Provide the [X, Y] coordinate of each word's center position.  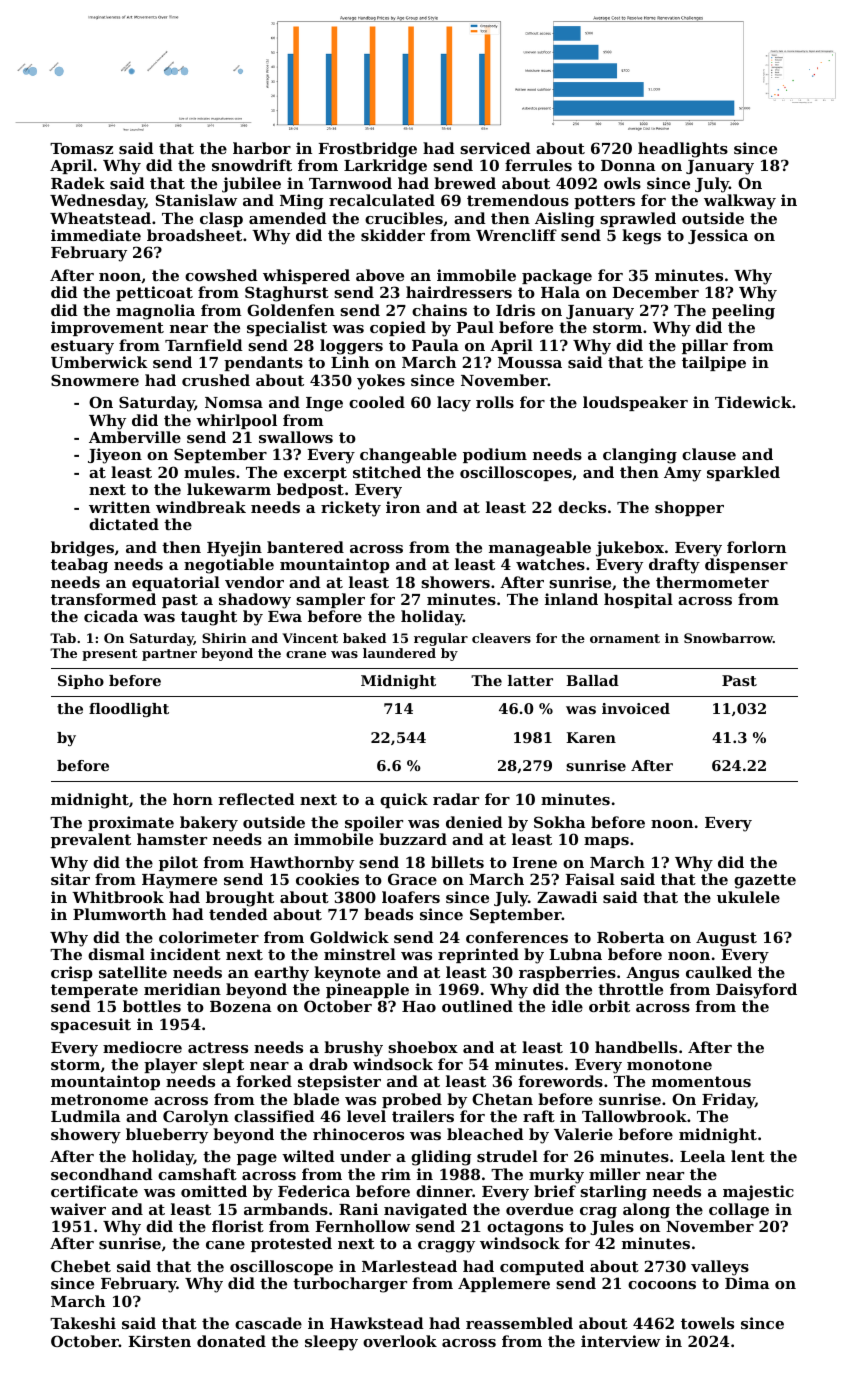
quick [404, 800]
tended [238, 914]
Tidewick [753, 402]
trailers [423, 1116]
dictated [124, 524]
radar [456, 799]
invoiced [636, 708]
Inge [324, 404]
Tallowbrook [634, 1116]
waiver [78, 1209]
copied [398, 328]
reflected [256, 799]
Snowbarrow [728, 638]
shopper [689, 508]
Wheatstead [100, 218]
